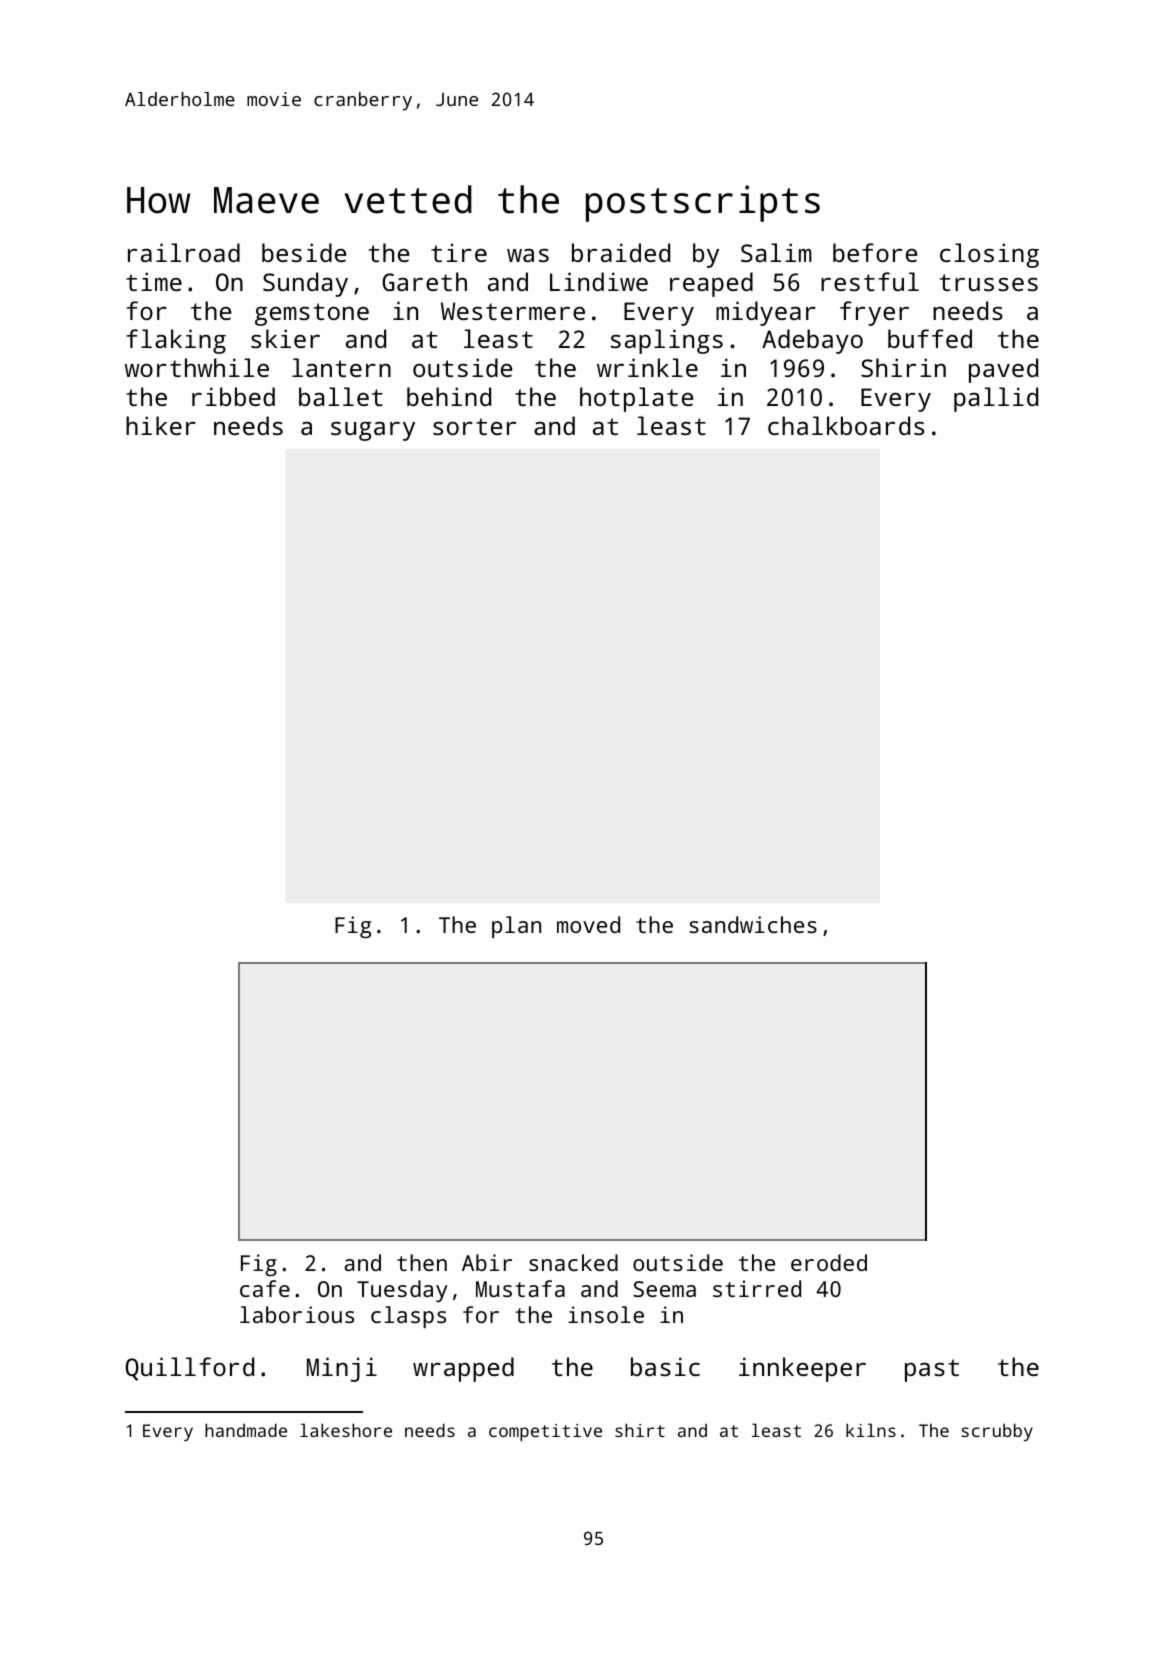 The image size is (1165, 1654). I want to click on moved, so click(588, 924).
